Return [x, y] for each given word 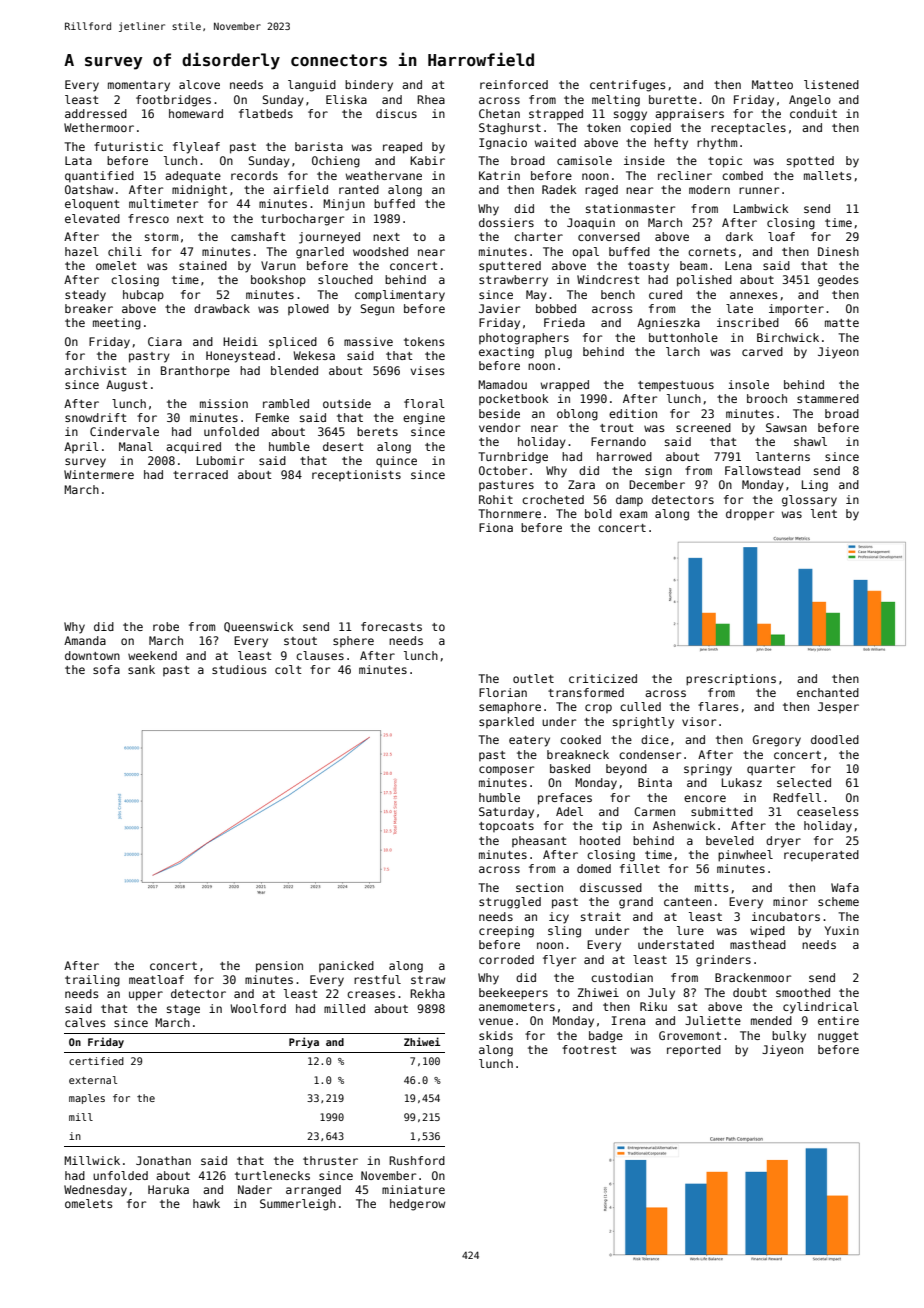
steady [85, 296]
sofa [106, 669]
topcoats [506, 827]
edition [633, 413]
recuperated [821, 855]
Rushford [417, 1160]
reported [694, 1051]
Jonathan [163, 1160]
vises [427, 370]
